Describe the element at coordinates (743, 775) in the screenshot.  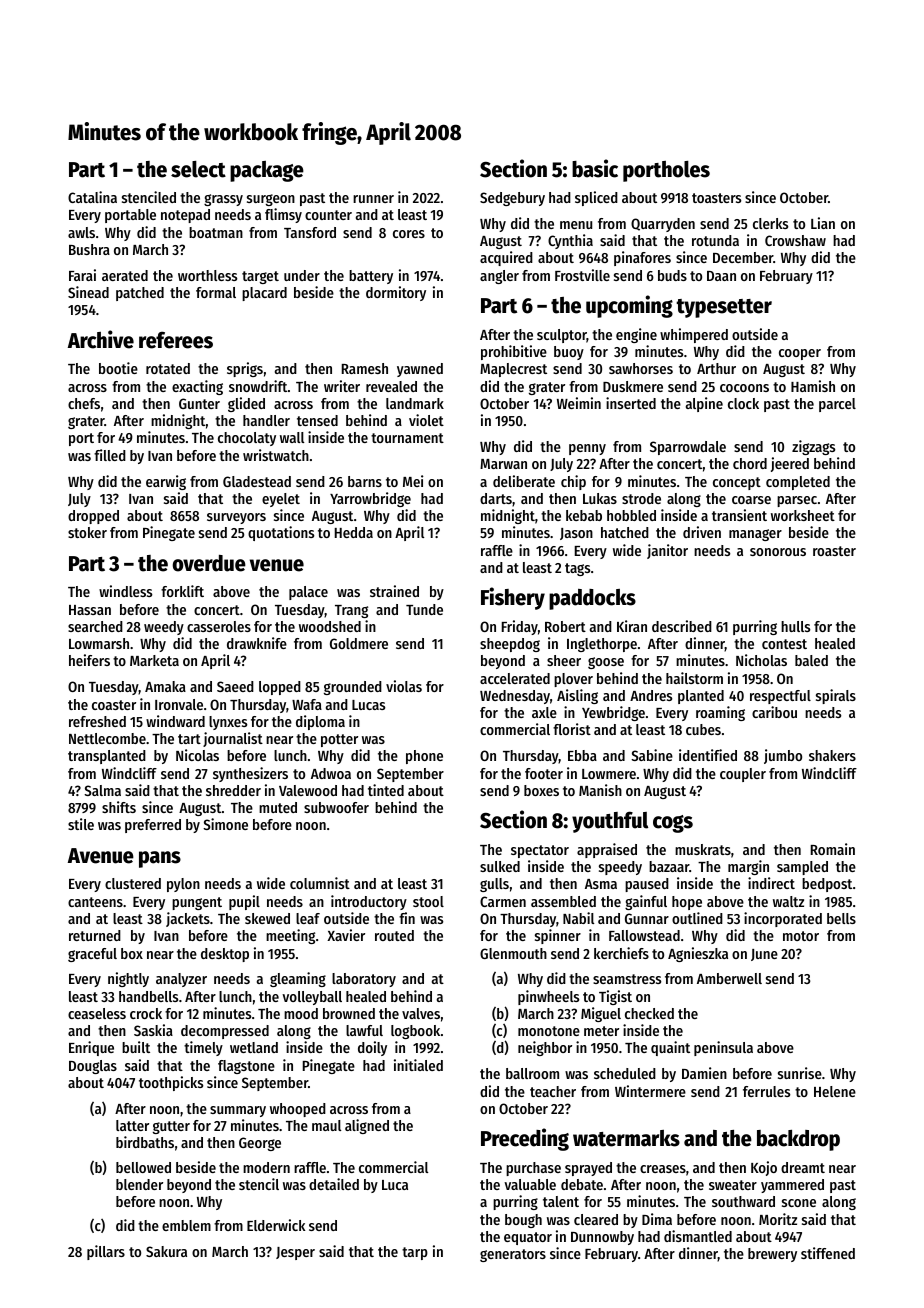
I see `coupler` at that location.
